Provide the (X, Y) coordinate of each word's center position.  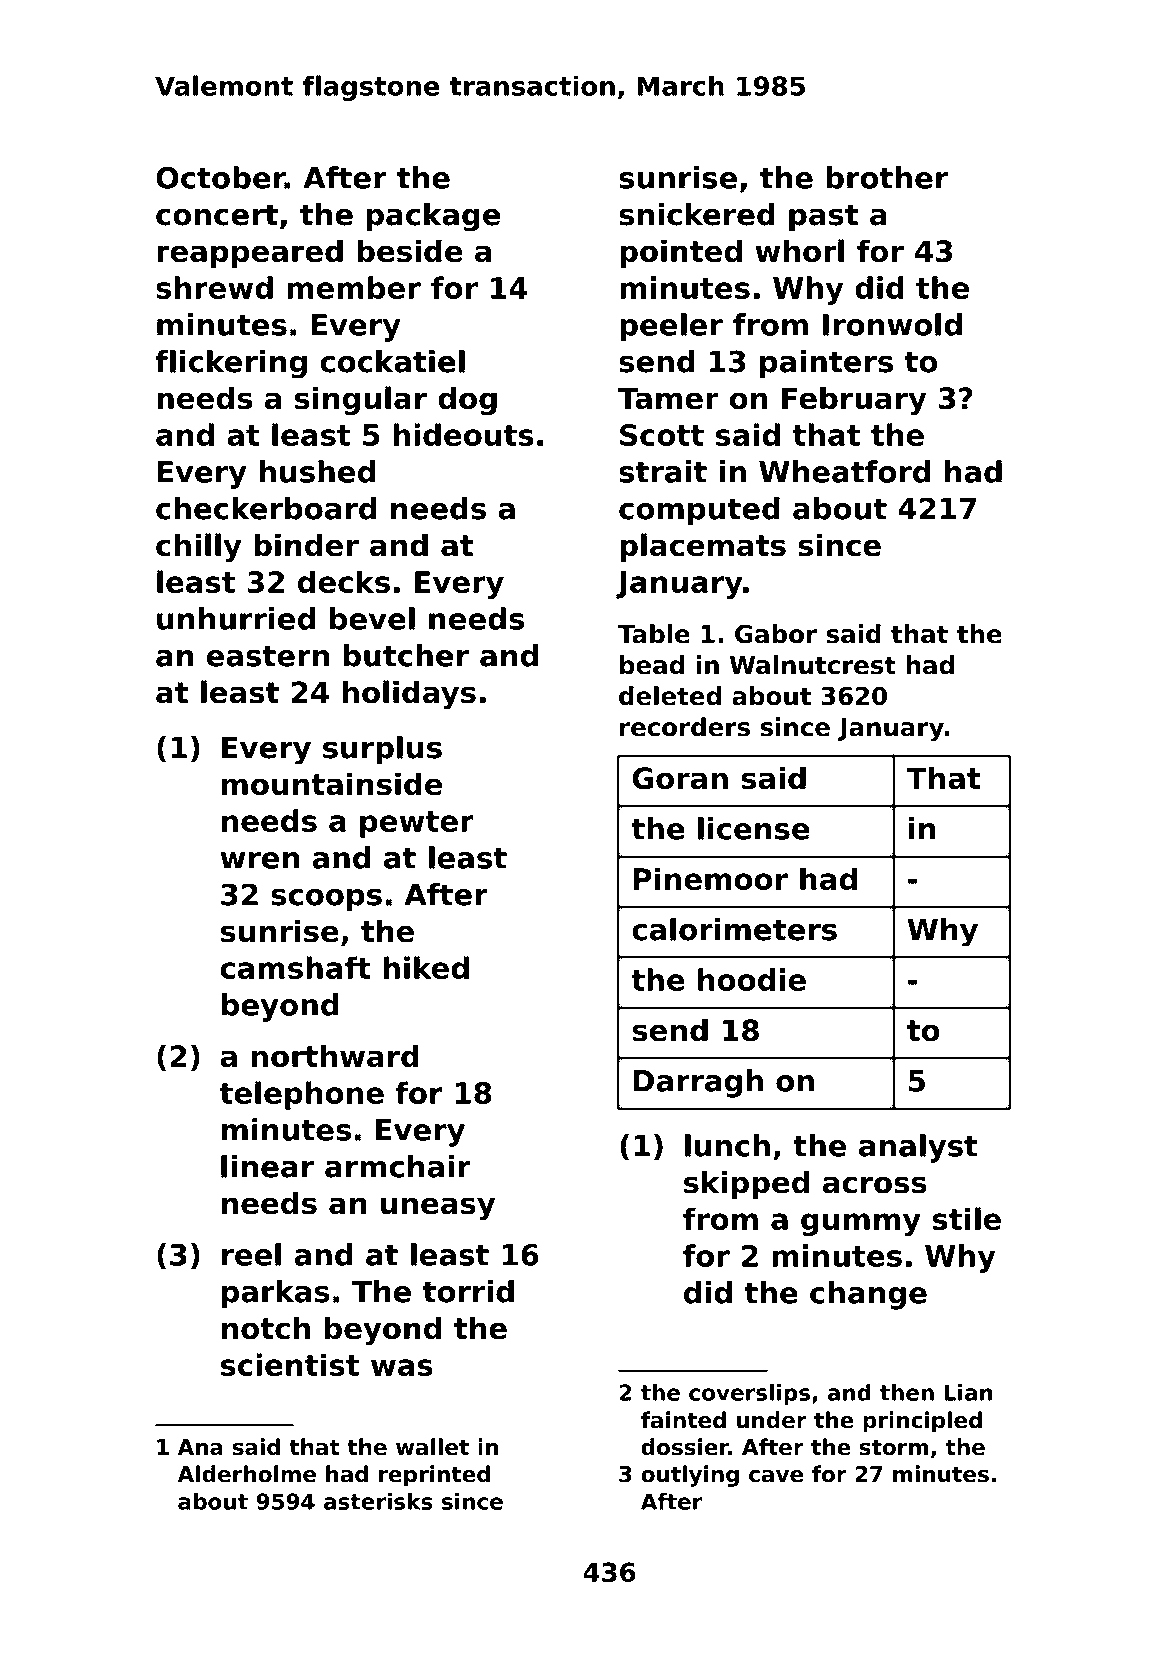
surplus (382, 750)
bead (652, 665)
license (754, 828)
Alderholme (247, 1474)
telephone (302, 1095)
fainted (683, 1420)
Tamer (668, 398)
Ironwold (892, 324)
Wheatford (844, 471)
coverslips (749, 1394)
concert (217, 215)
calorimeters (734, 929)
